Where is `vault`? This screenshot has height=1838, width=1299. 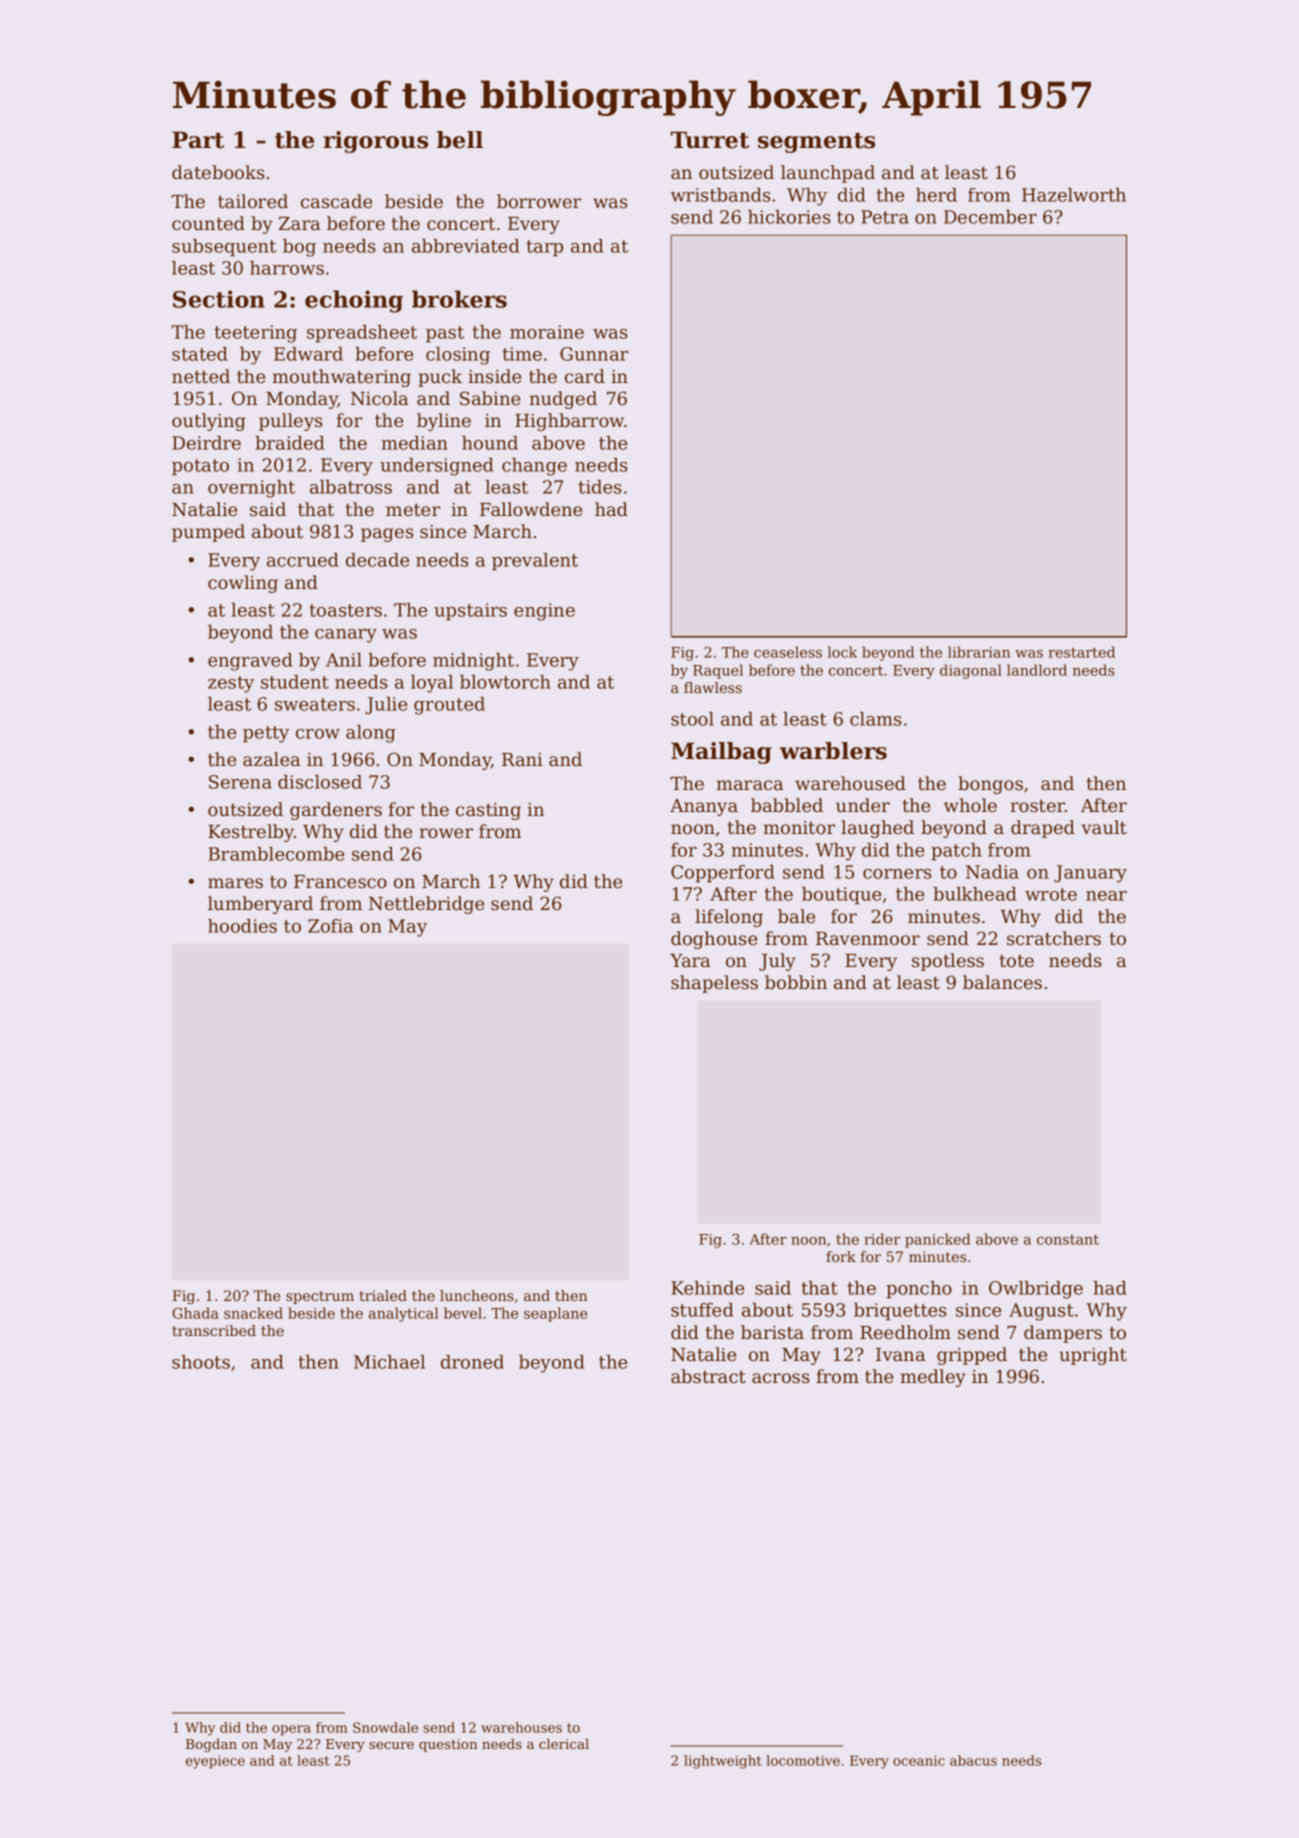 vault is located at coordinates (1104, 827).
